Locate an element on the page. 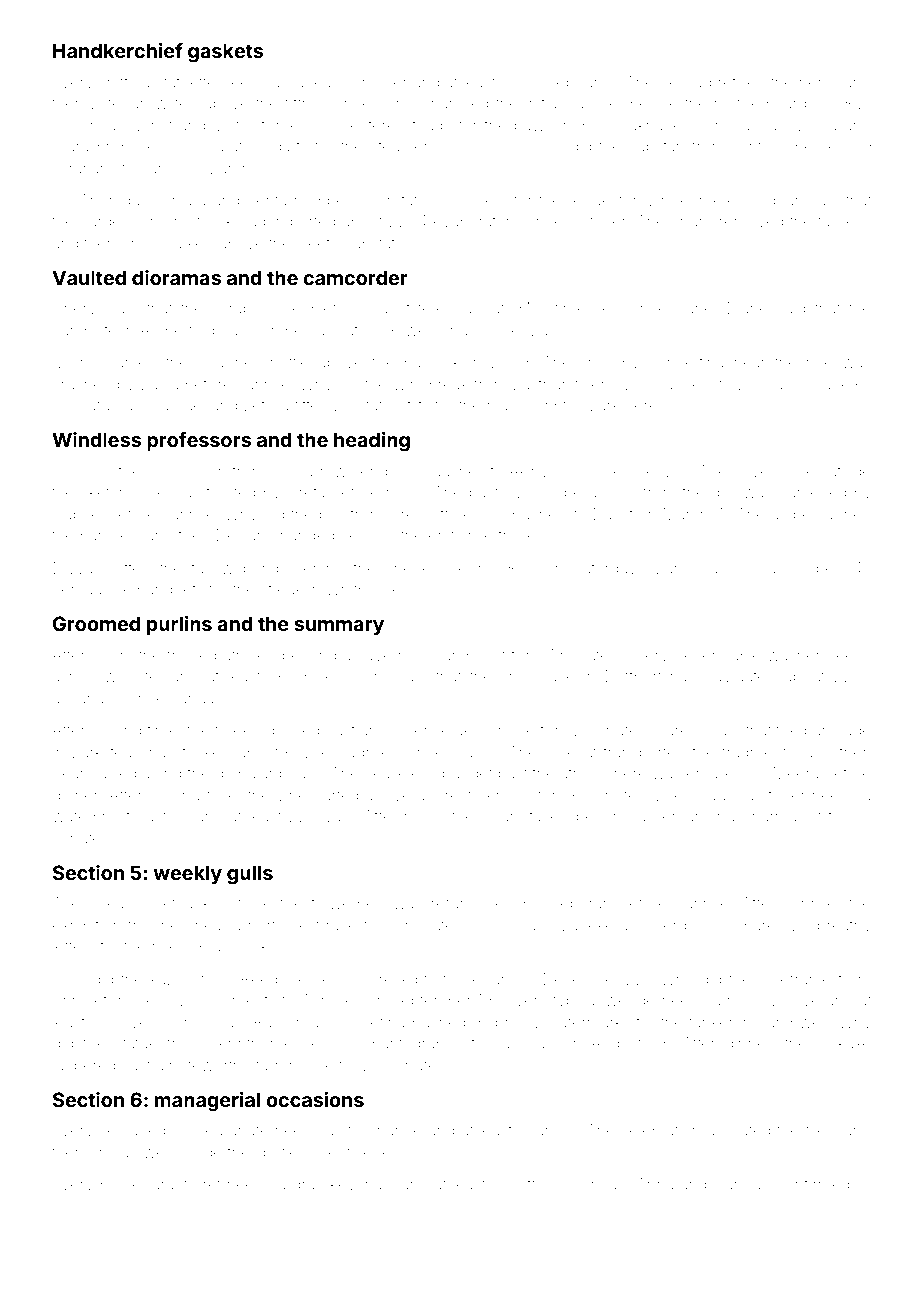  Jaroslav is located at coordinates (524, 1043).
